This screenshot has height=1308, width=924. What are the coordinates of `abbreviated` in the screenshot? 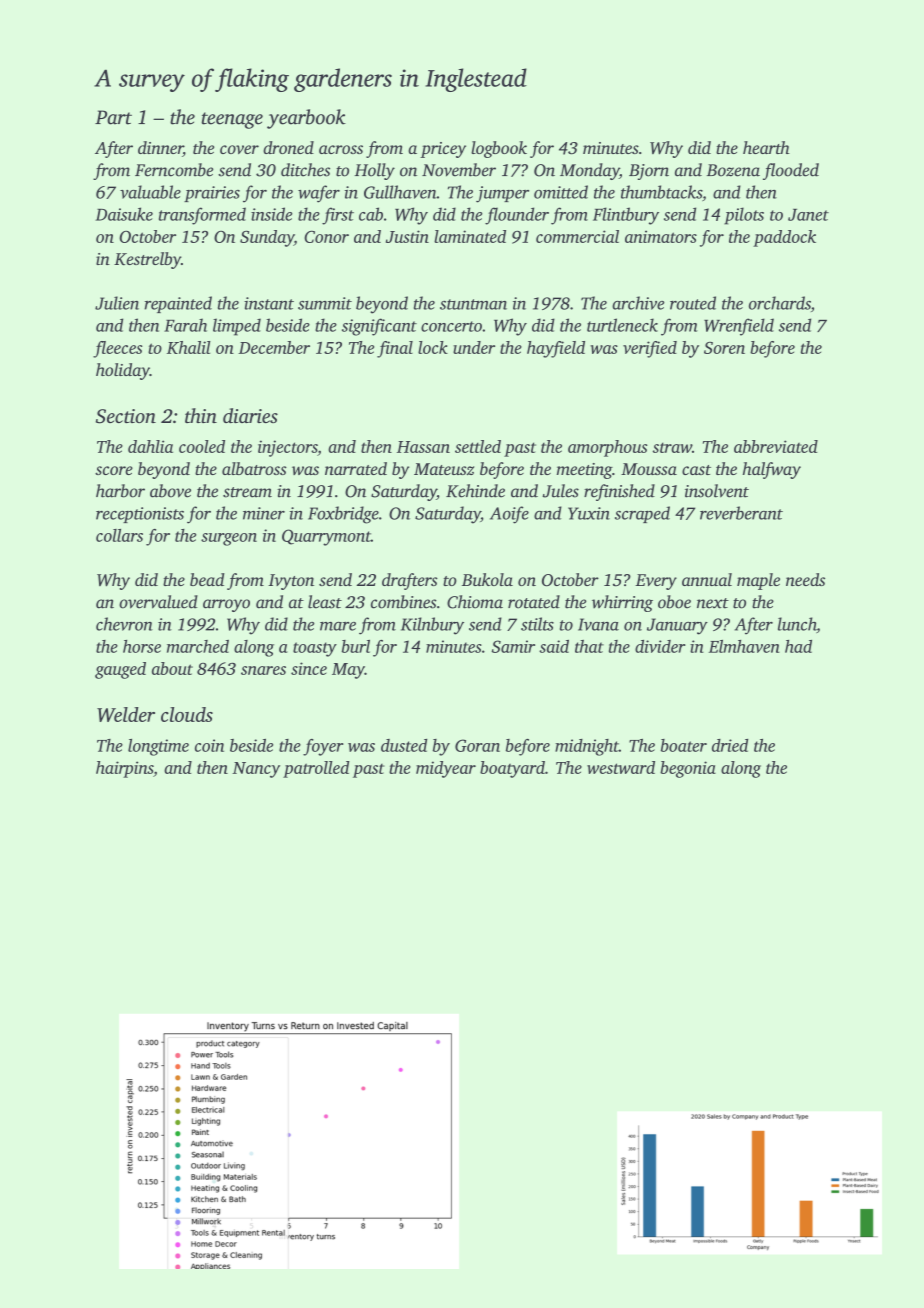 It's located at (776, 446).
